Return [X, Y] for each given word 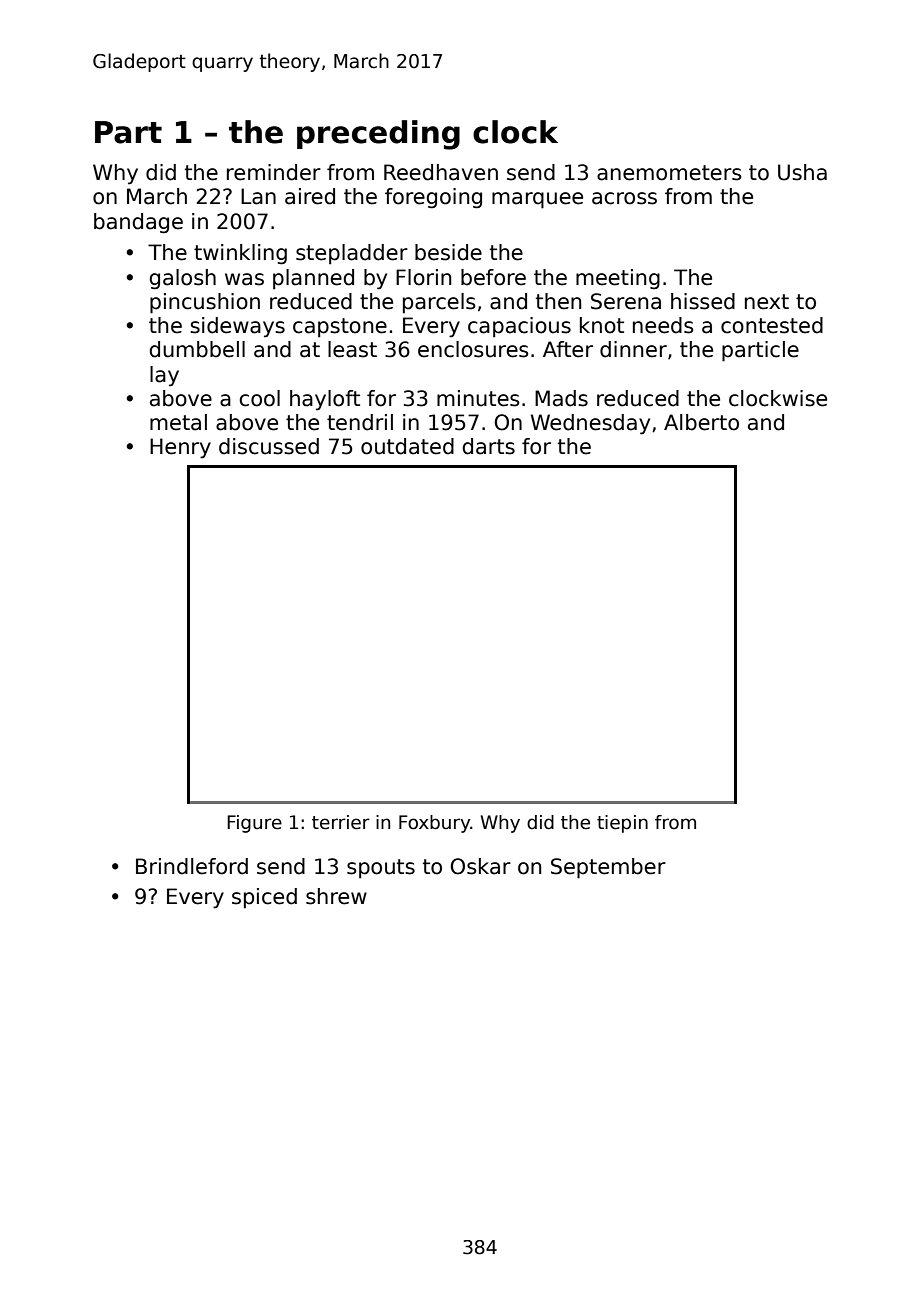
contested [772, 325]
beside [448, 252]
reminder [274, 172]
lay [164, 376]
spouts [381, 869]
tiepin [622, 824]
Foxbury [434, 824]
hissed [703, 301]
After [568, 349]
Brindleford [192, 866]
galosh [182, 279]
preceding [378, 135]
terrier [341, 822]
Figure [254, 824]
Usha [802, 172]
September [608, 868]
